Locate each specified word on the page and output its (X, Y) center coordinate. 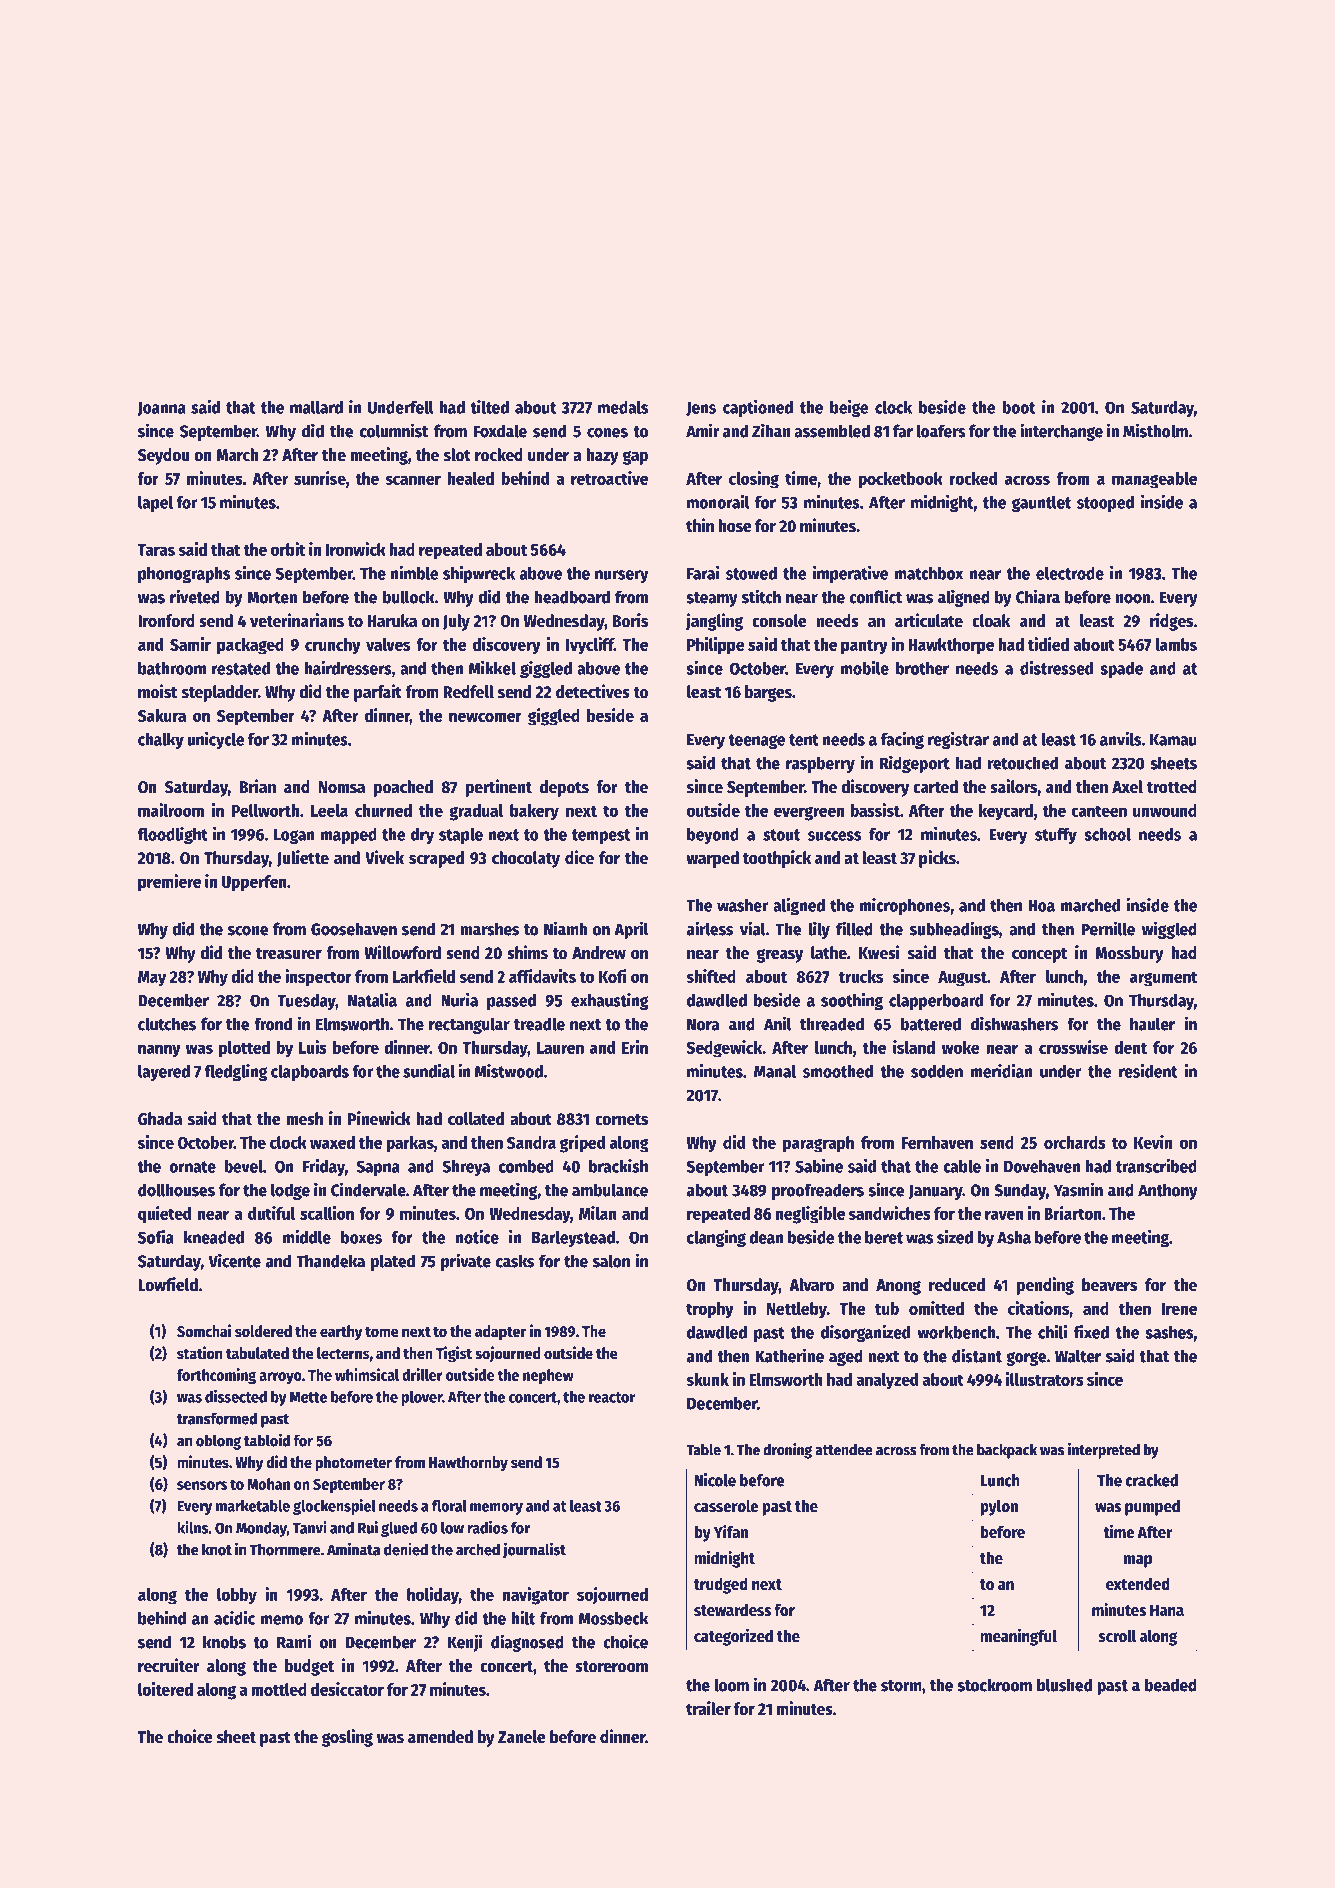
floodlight (173, 835)
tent (804, 740)
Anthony (1168, 1191)
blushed (1064, 1685)
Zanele (522, 1737)
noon (1133, 599)
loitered (165, 1689)
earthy (341, 1333)
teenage (756, 741)
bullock (409, 597)
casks (515, 1261)
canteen (1099, 811)
